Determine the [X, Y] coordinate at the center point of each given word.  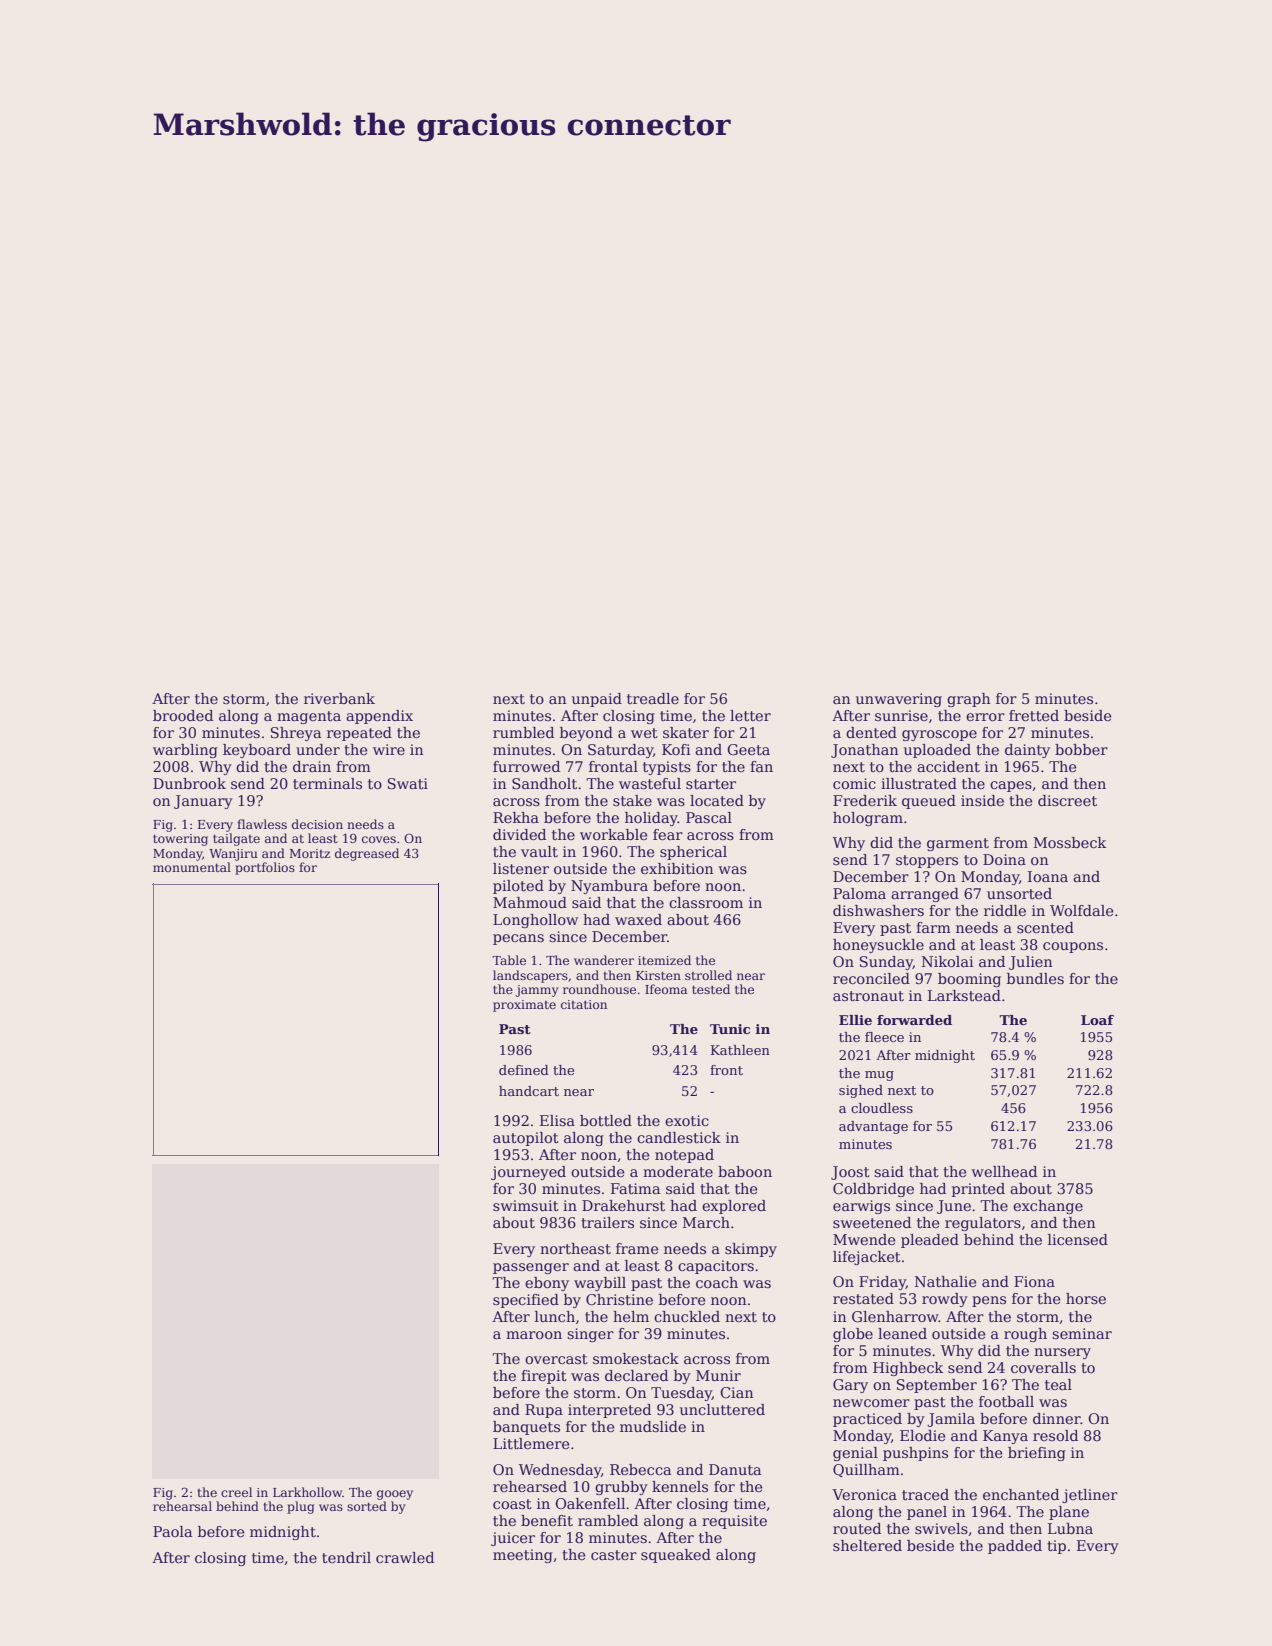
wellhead [1004, 1171]
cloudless [882, 1108]
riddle [1005, 910]
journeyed [528, 1173]
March [706, 1222]
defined [524, 1070]
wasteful [650, 783]
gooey [395, 1495]
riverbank [339, 698]
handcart [529, 1091]
